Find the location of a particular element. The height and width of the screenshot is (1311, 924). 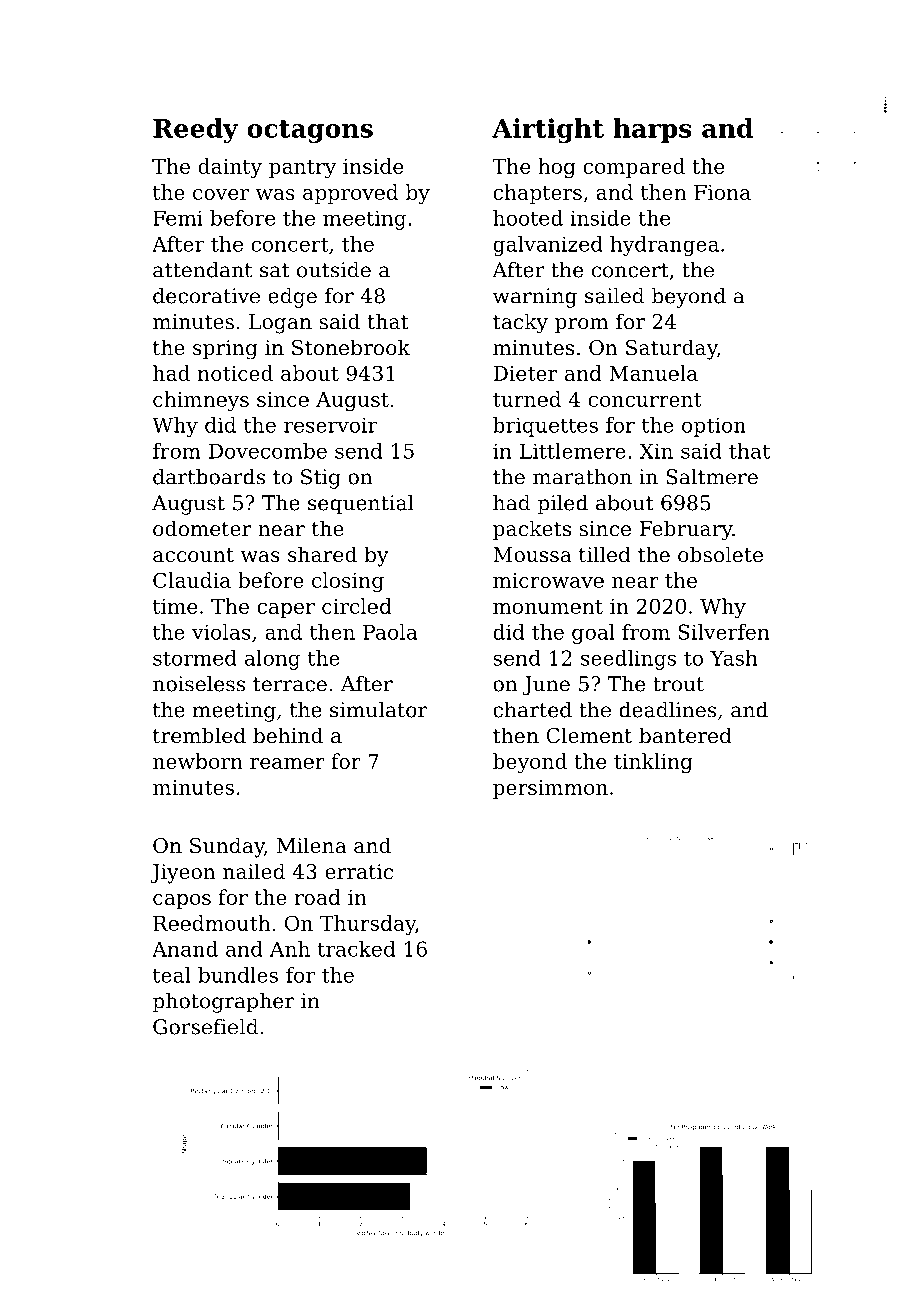

briquettes is located at coordinates (545, 427).
